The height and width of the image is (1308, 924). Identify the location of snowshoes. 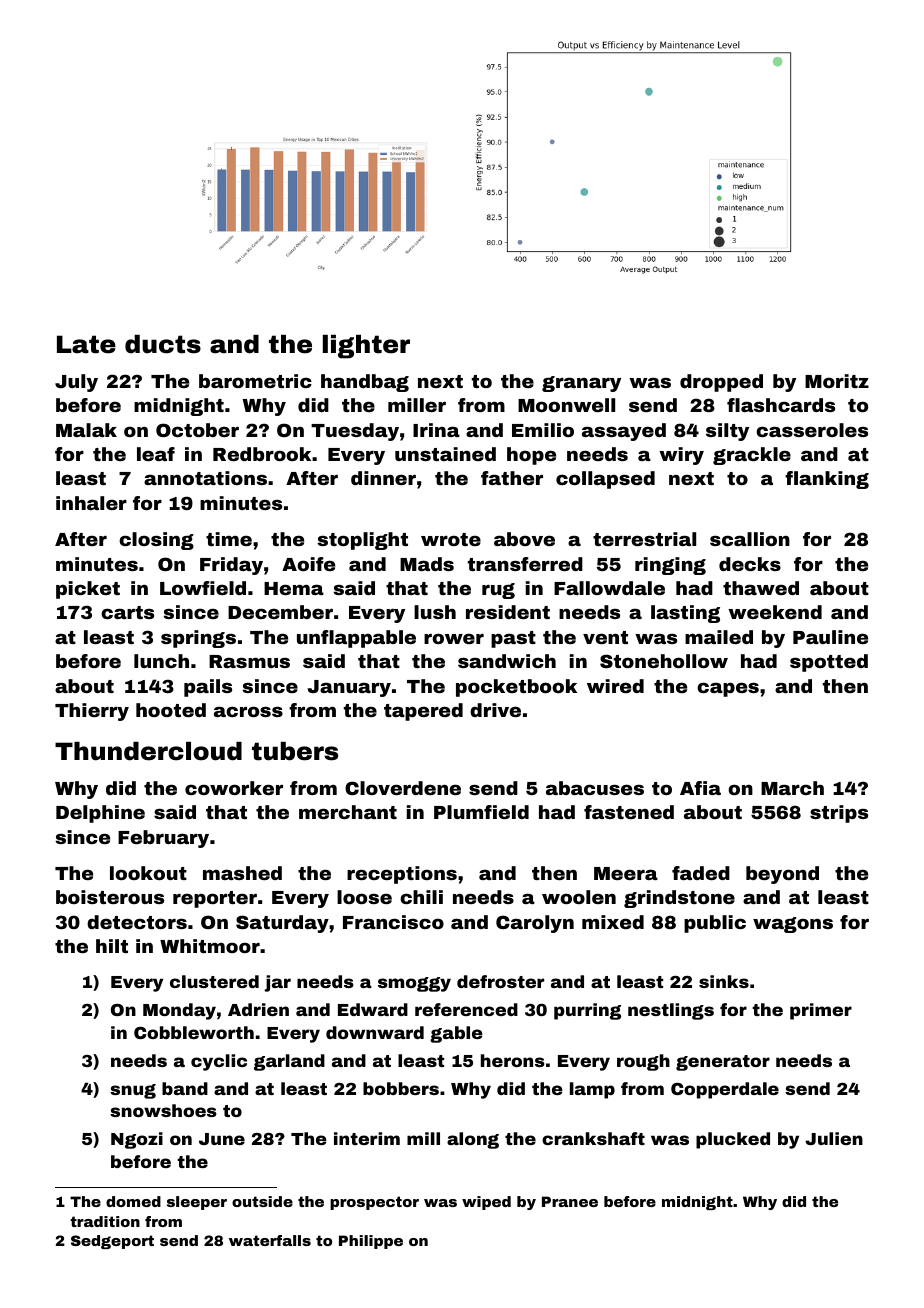
(163, 1110).
